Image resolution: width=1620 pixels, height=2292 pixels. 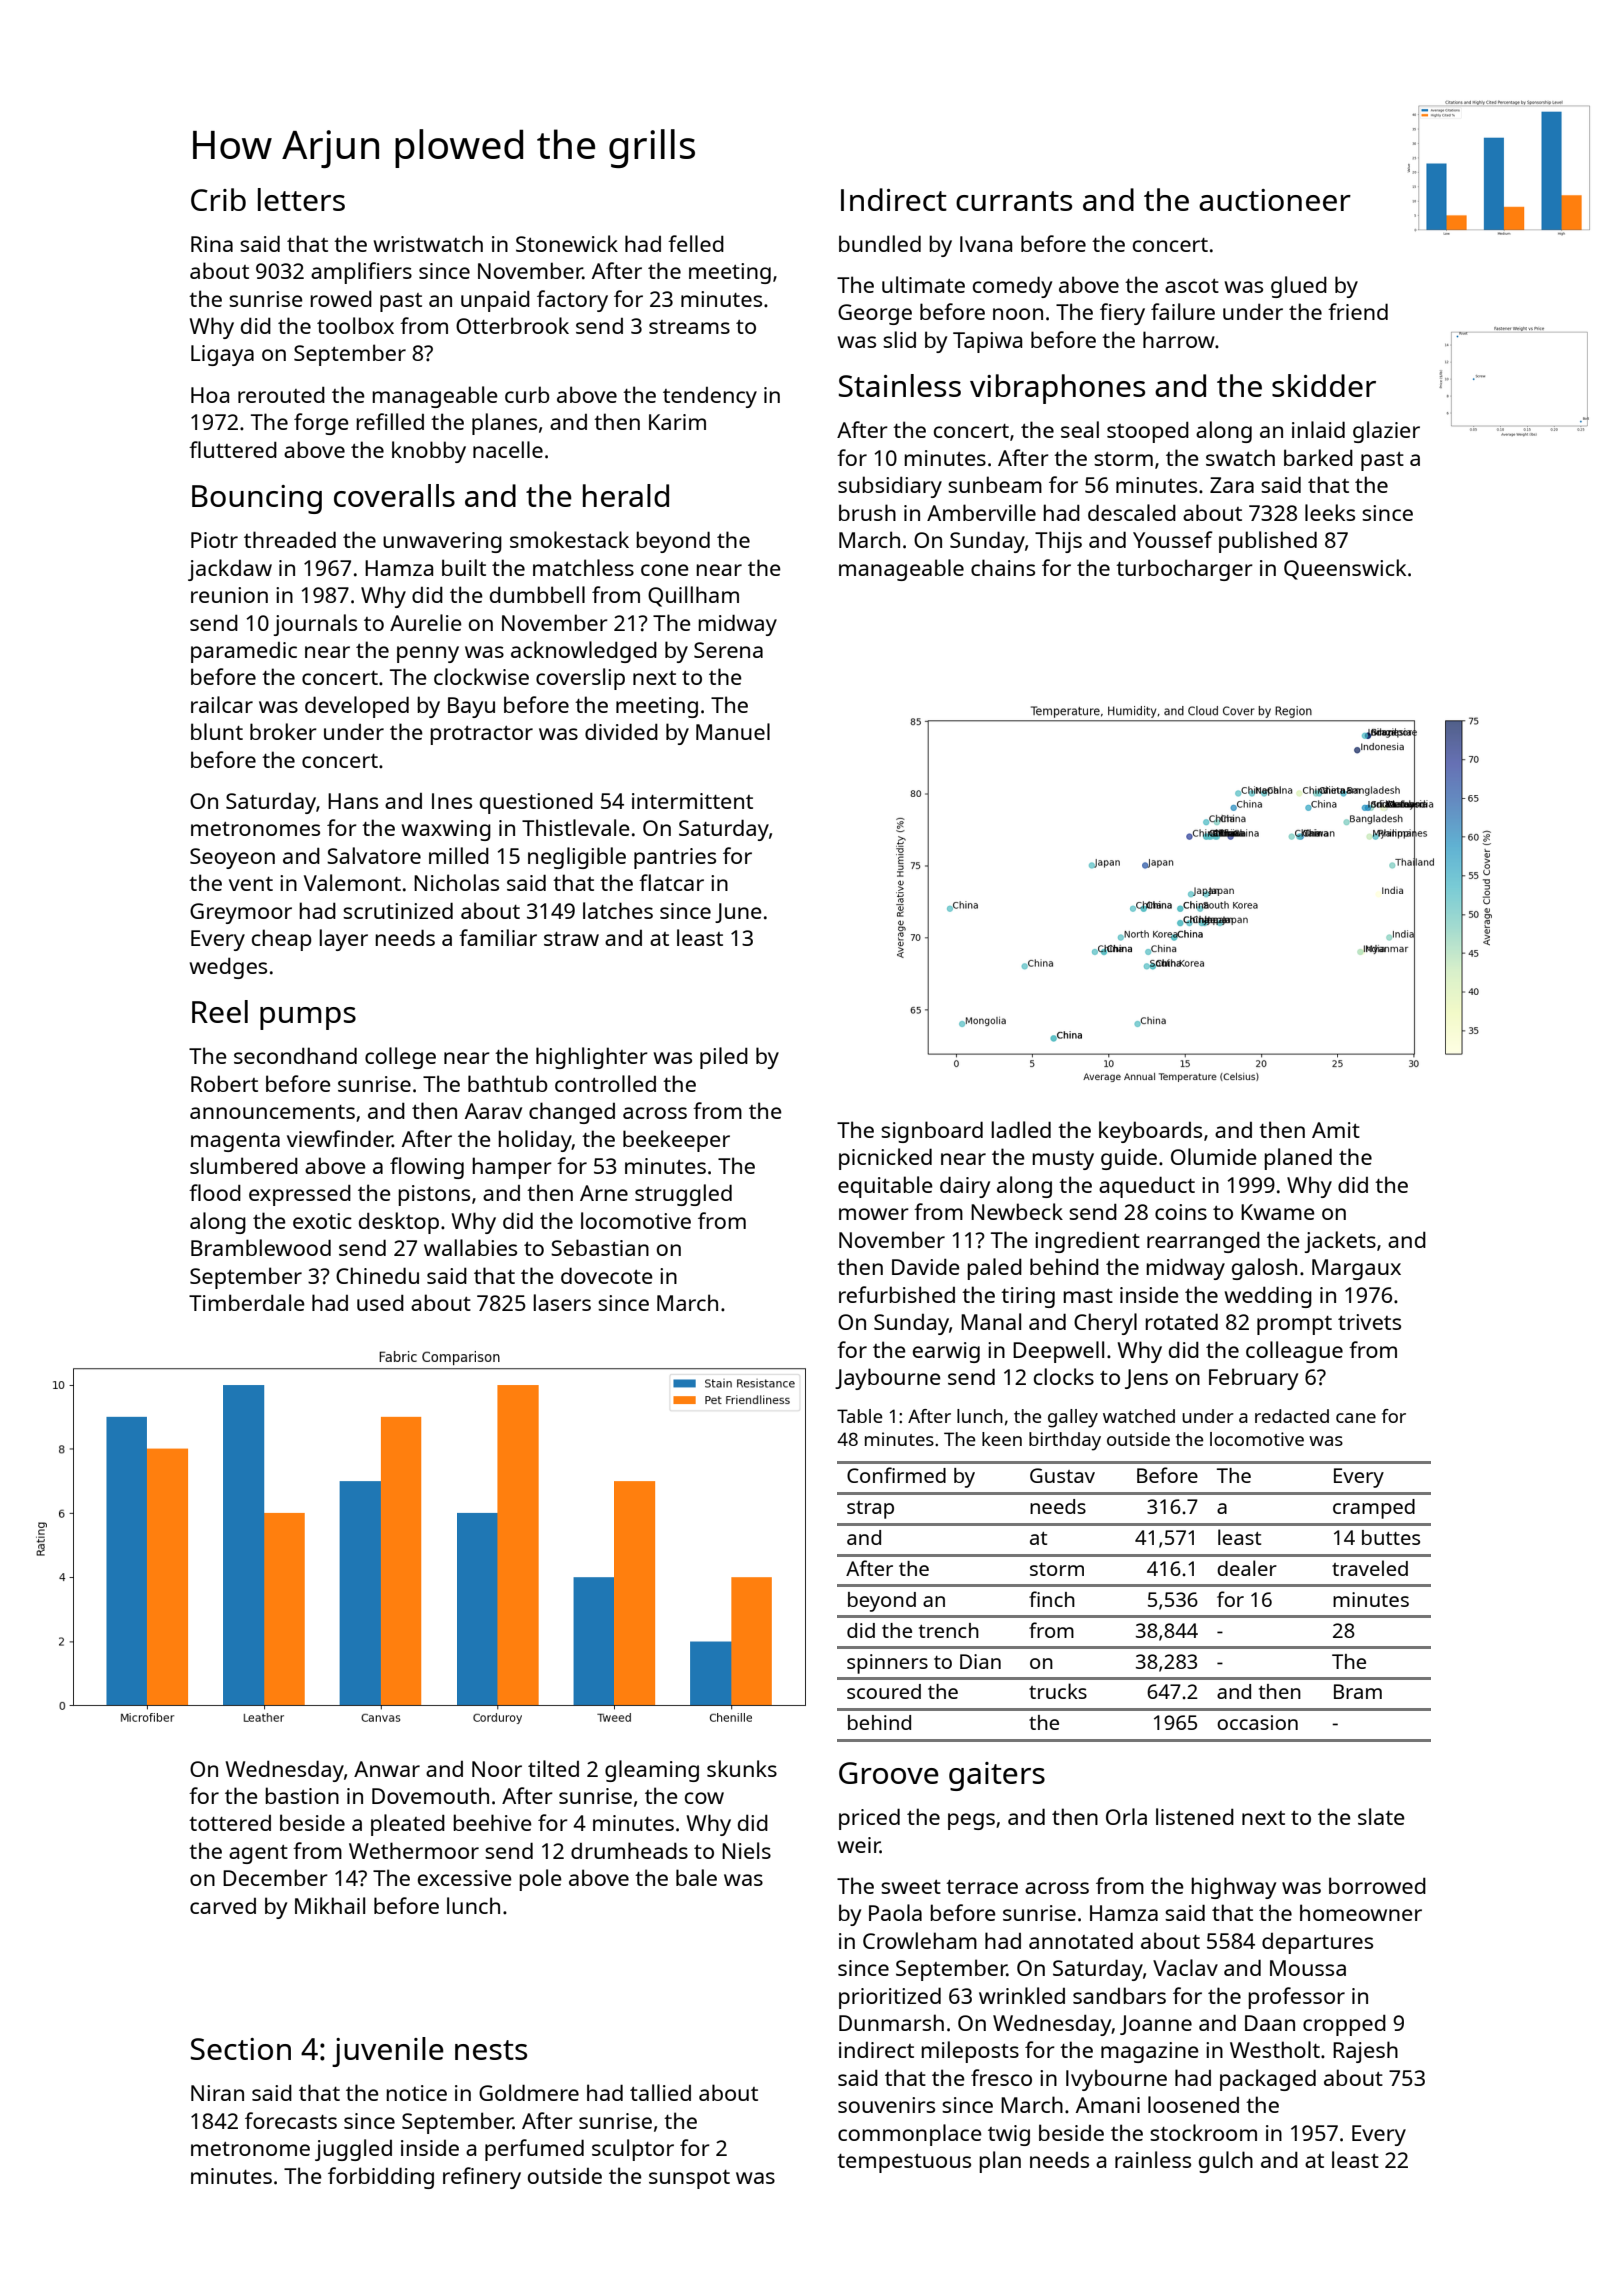 What do you see at coordinates (398, 910) in the document?
I see `scrutinized` at bounding box center [398, 910].
